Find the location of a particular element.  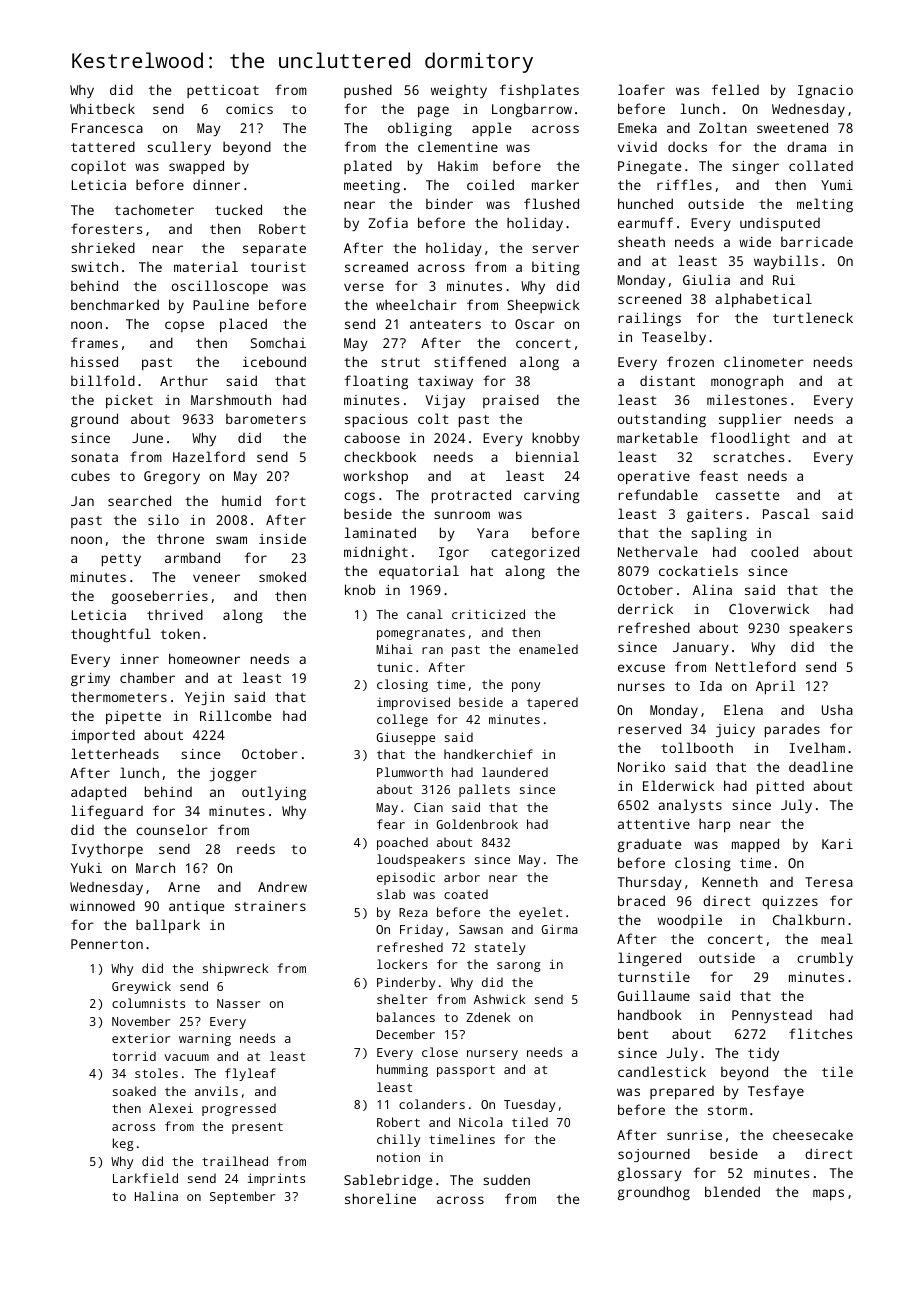

Ignacio is located at coordinates (825, 91).
